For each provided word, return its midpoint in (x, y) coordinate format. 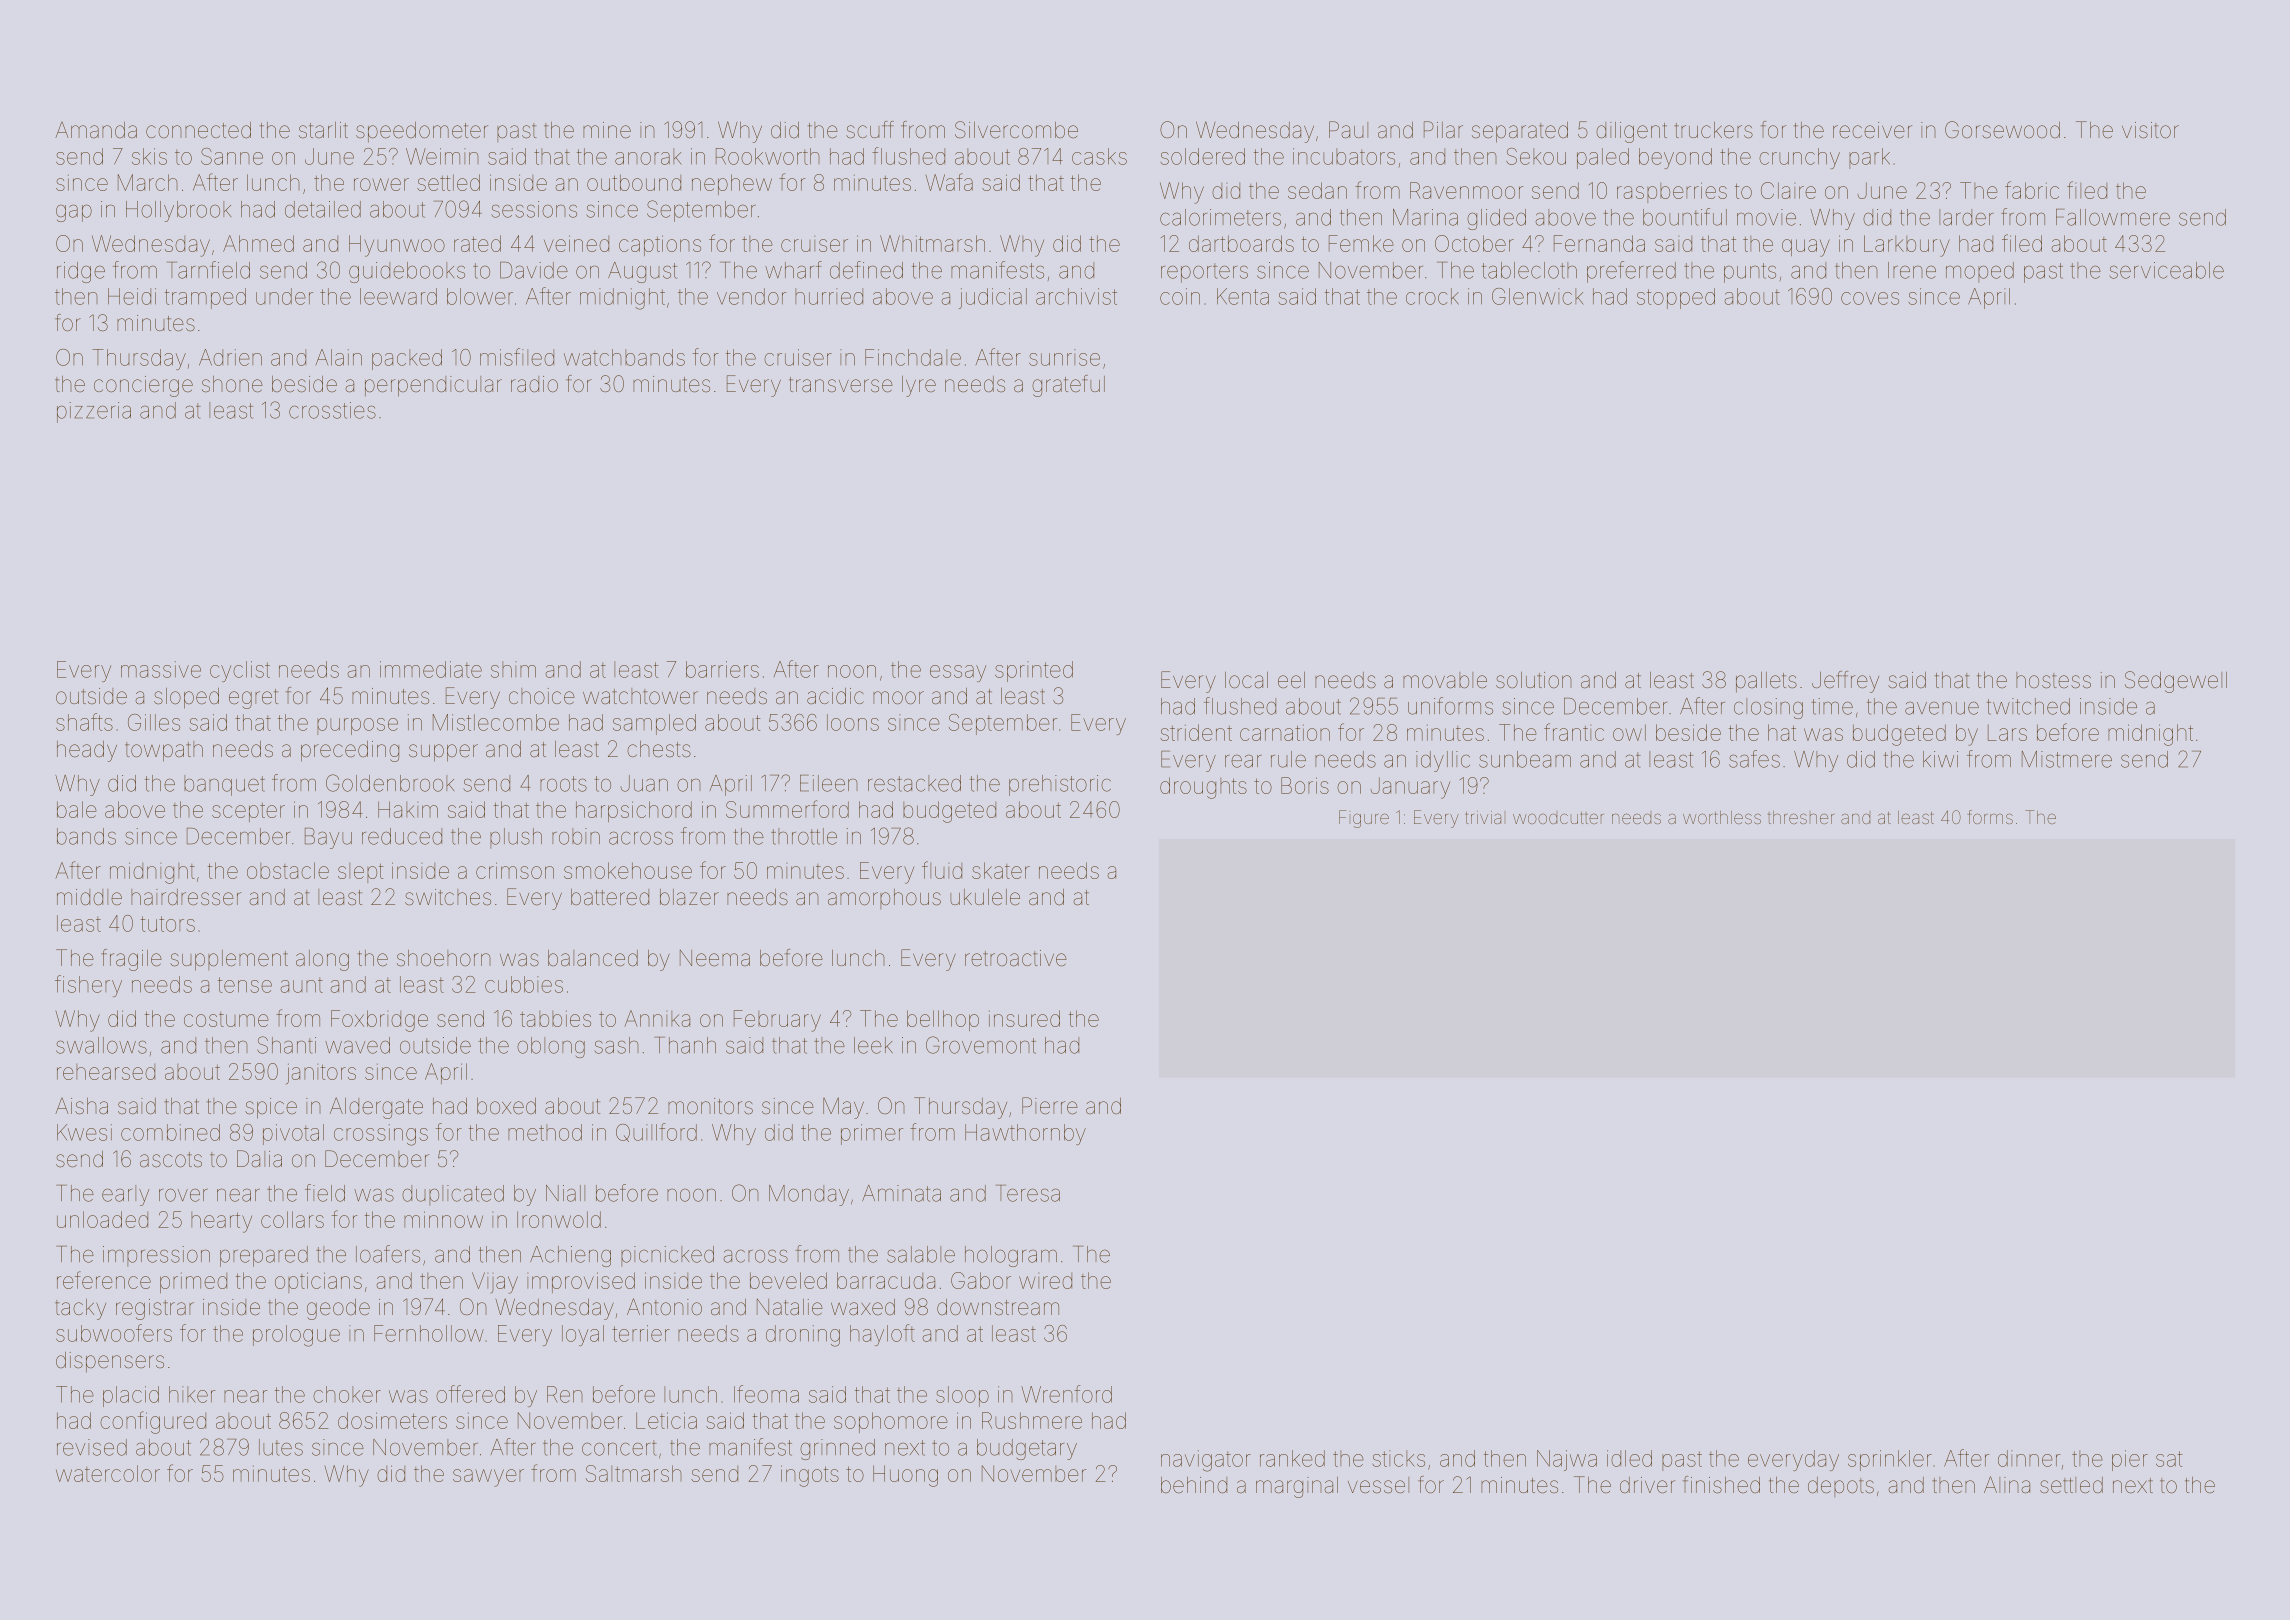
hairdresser (186, 897)
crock (1432, 296)
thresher (1801, 817)
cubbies (524, 984)
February (777, 1021)
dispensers (110, 1362)
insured (1024, 1018)
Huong (905, 1476)
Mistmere (2067, 759)
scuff (870, 130)
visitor (2150, 130)
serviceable (2166, 270)
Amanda (96, 130)
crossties (332, 410)
